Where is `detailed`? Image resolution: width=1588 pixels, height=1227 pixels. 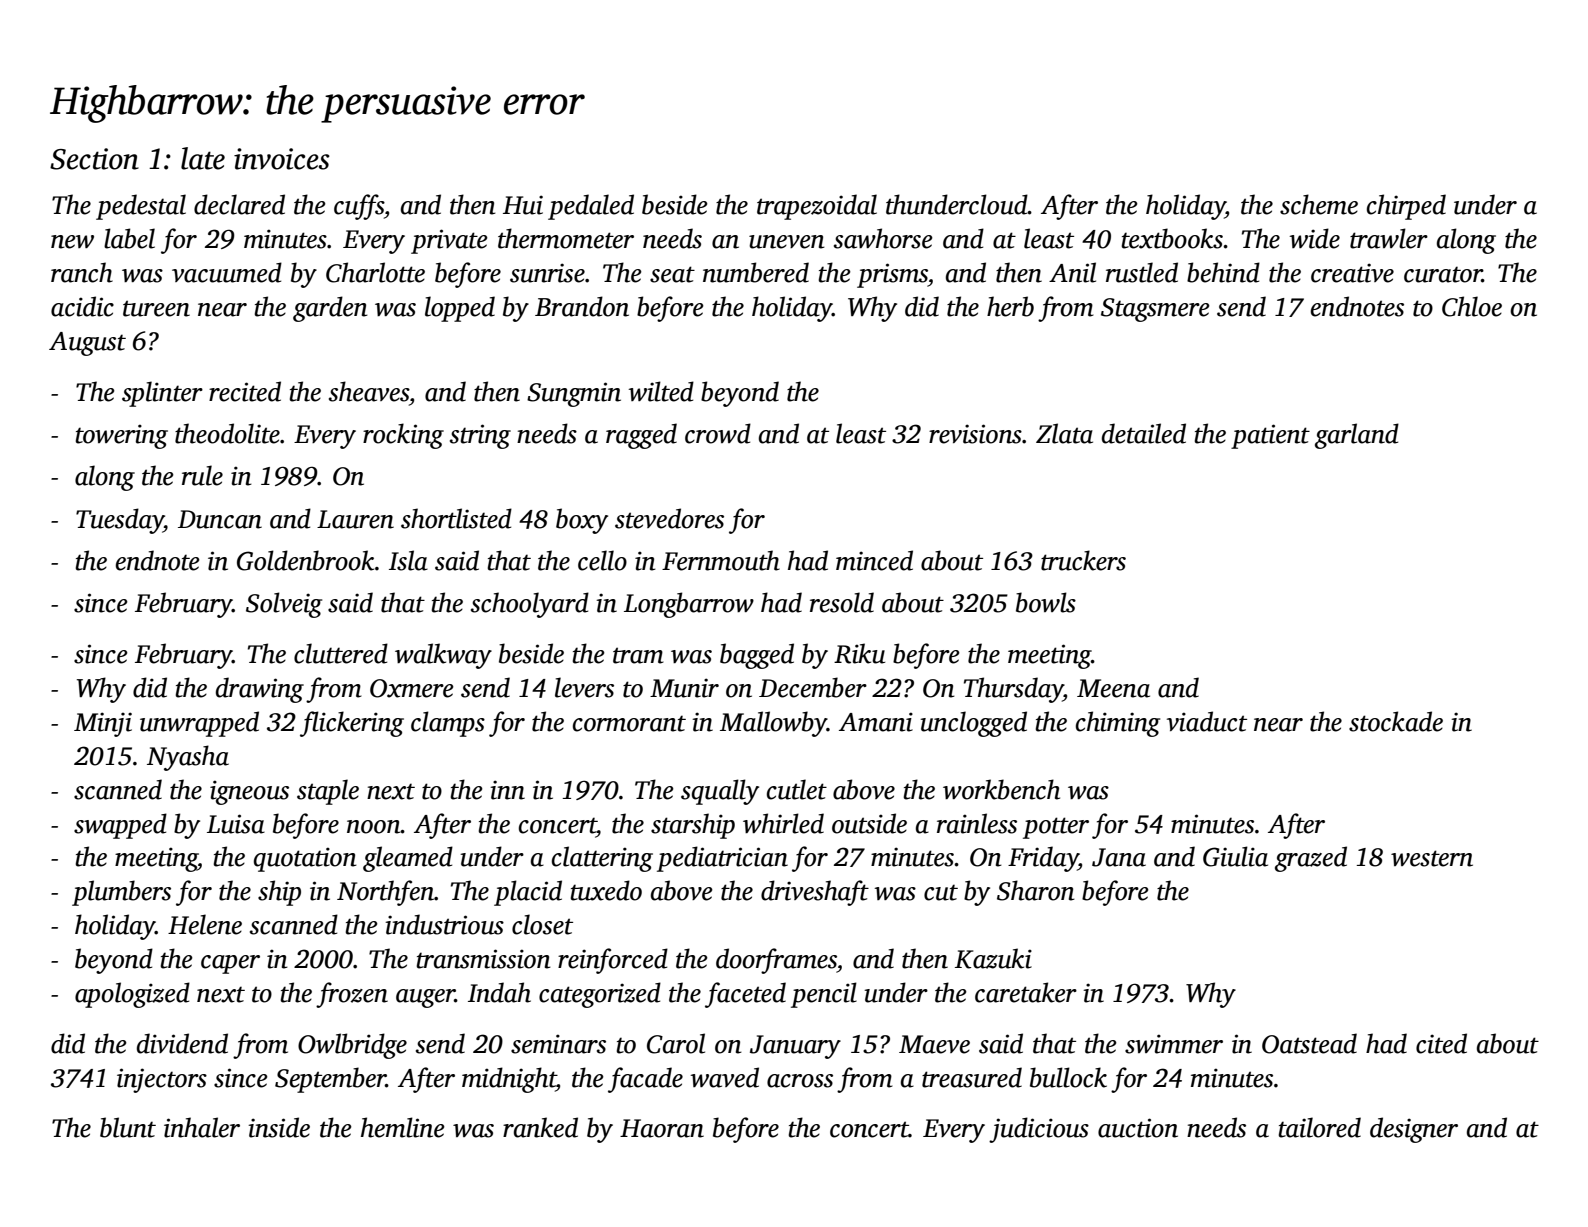 detailed is located at coordinates (1144, 433).
